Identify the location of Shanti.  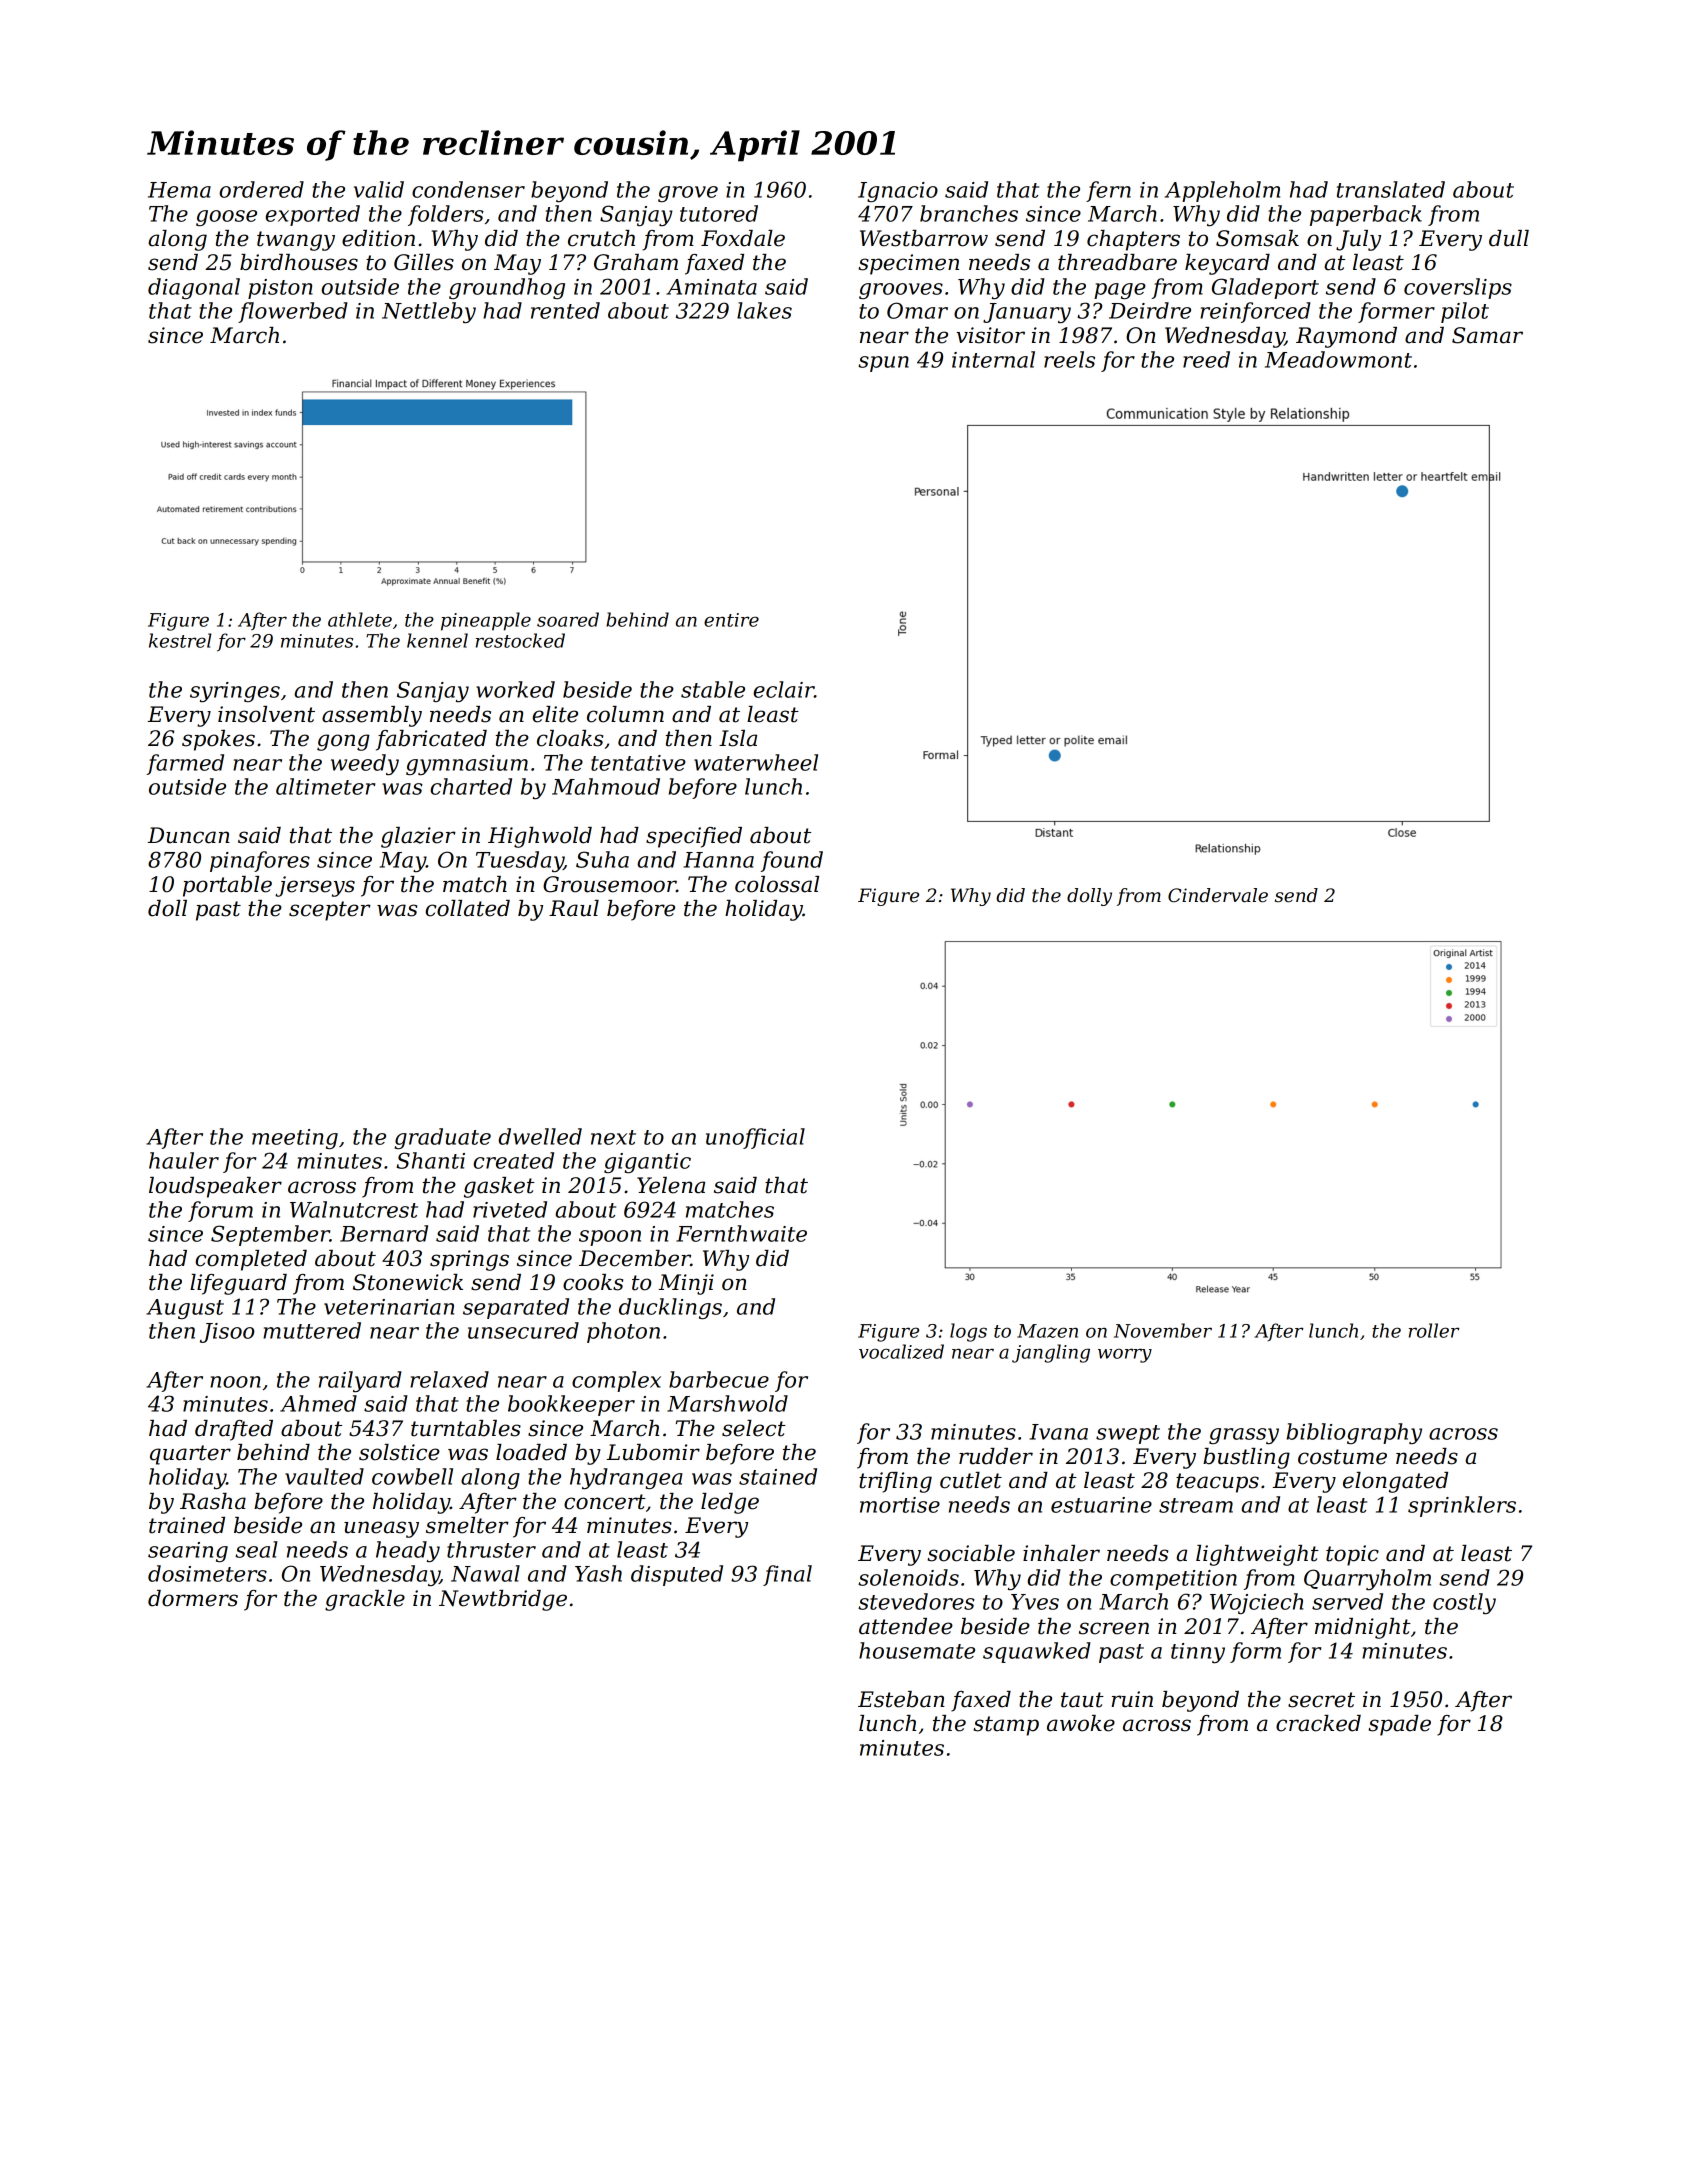
(430, 1160).
